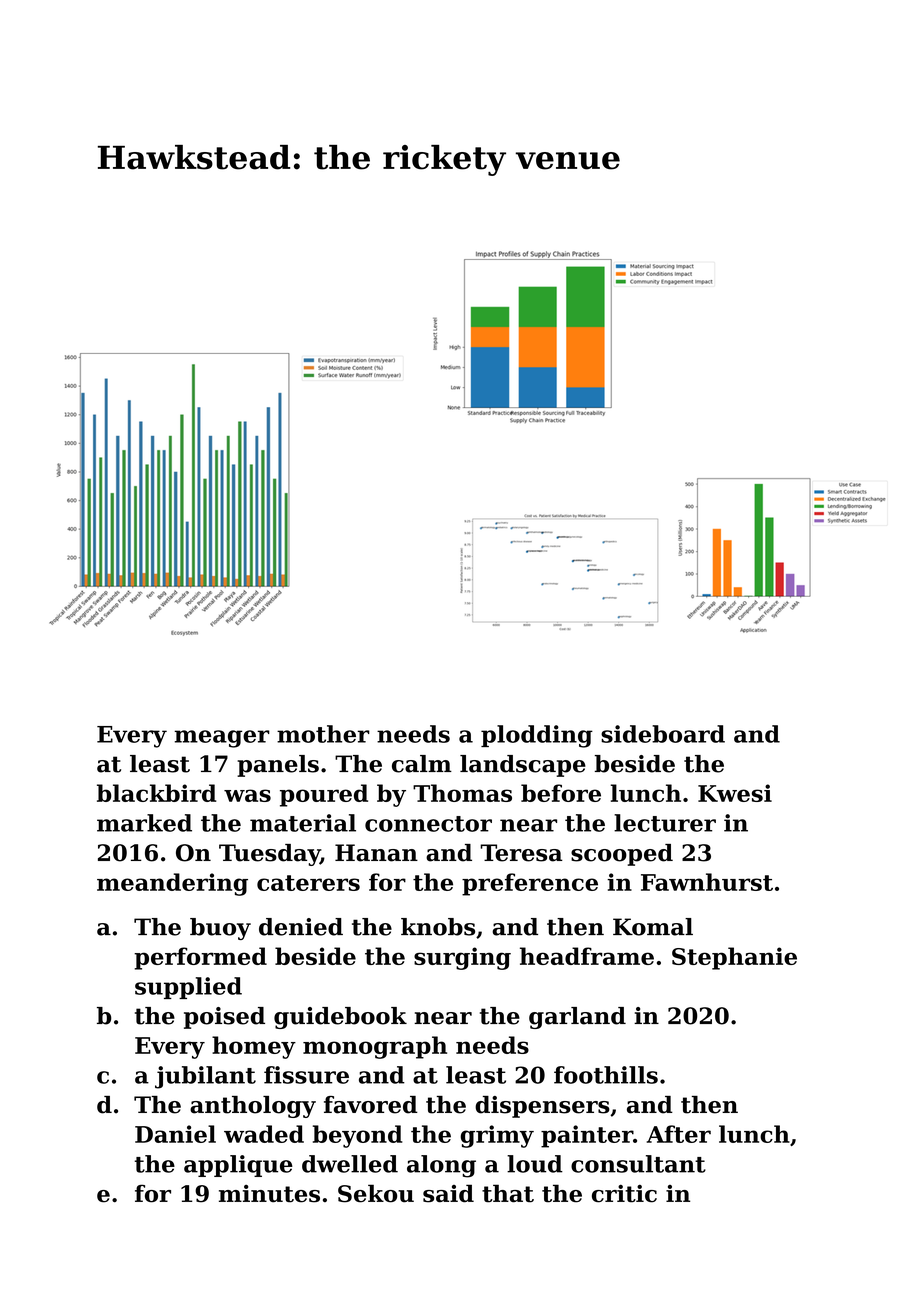  What do you see at coordinates (264, 1134) in the document?
I see `waded` at bounding box center [264, 1134].
